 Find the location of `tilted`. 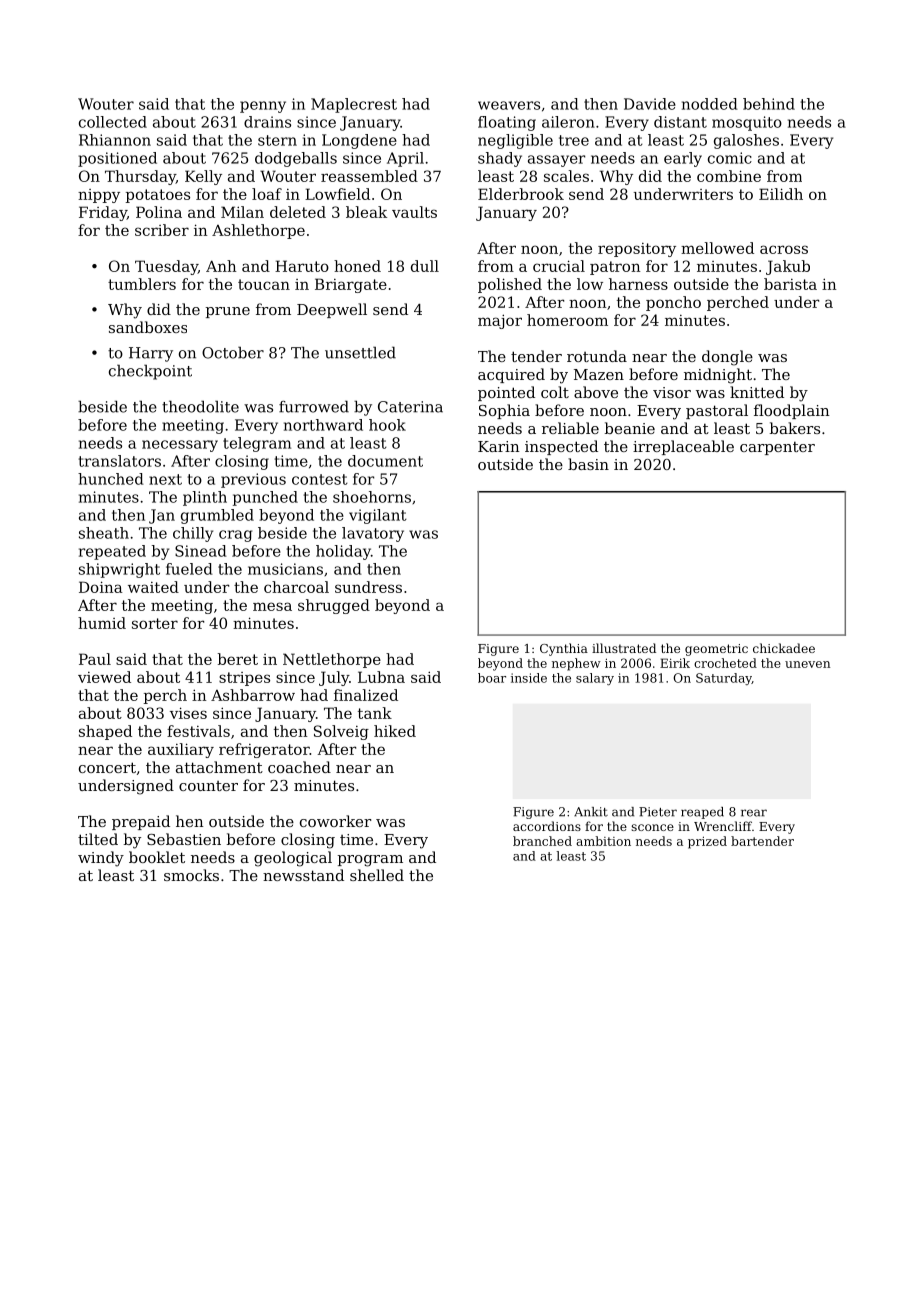

tilted is located at coordinates (98, 839).
